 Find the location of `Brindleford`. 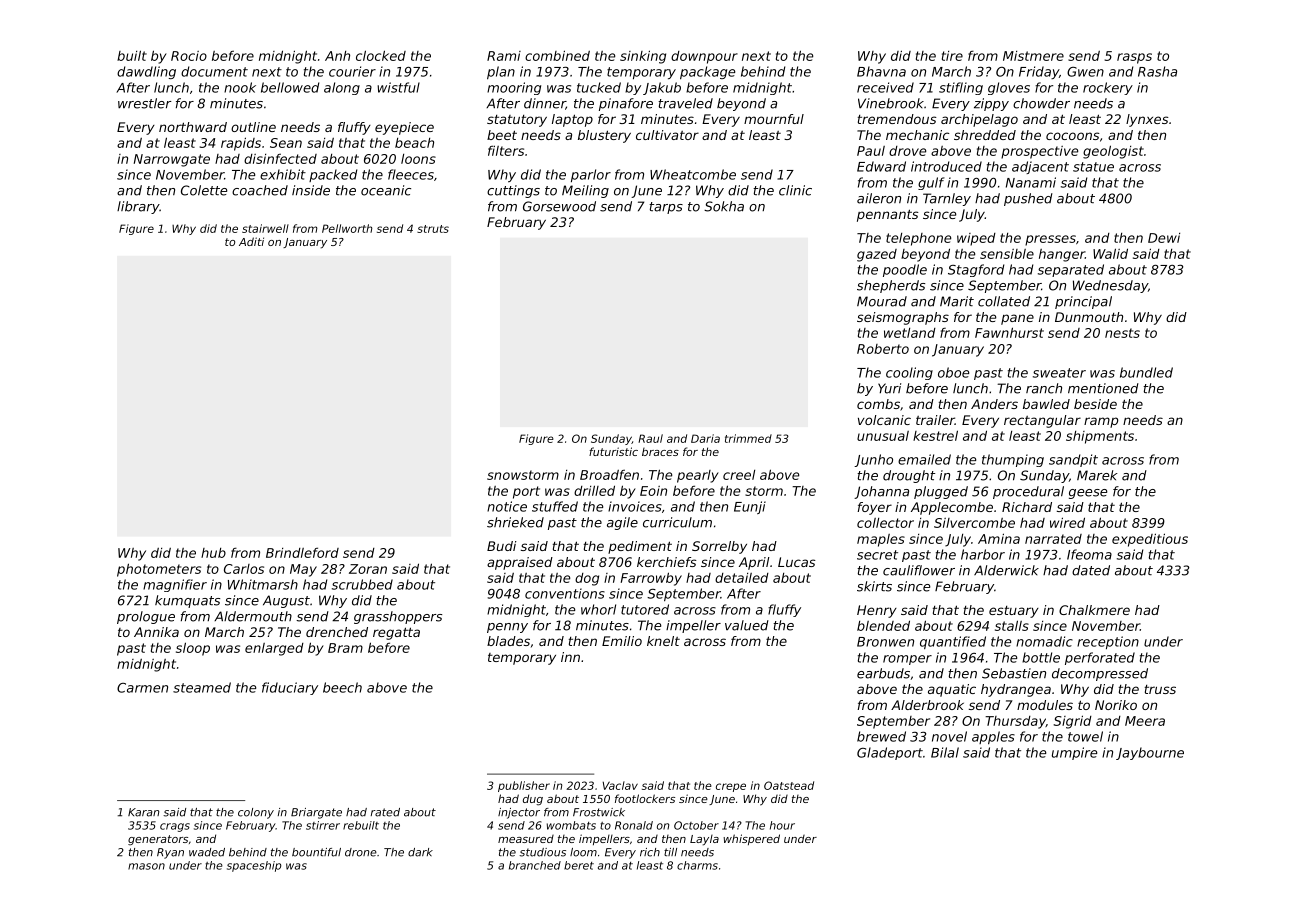

Brindleford is located at coordinates (302, 552).
